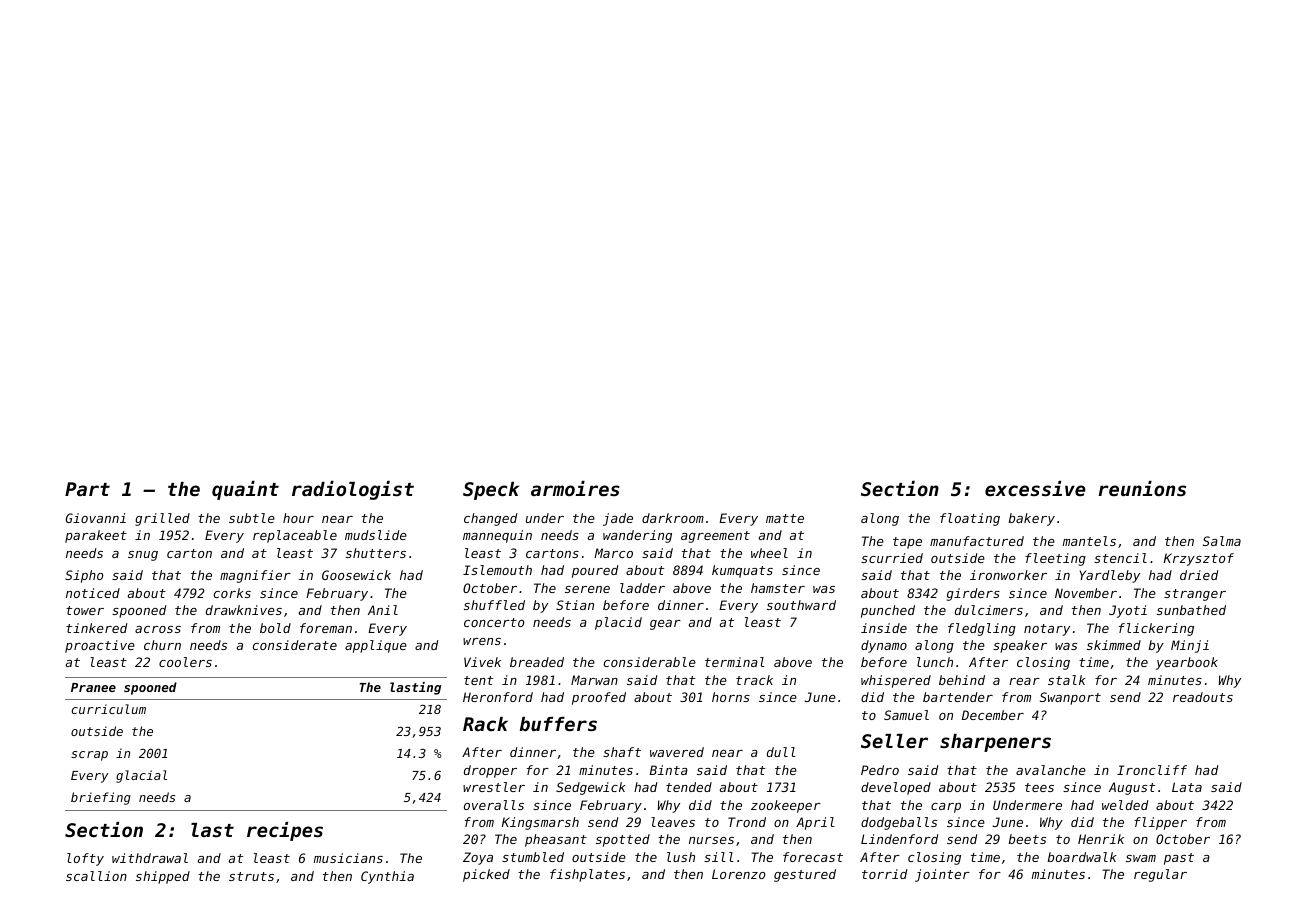  Describe the element at coordinates (1128, 611) in the image. I see `Jyoti` at that location.
